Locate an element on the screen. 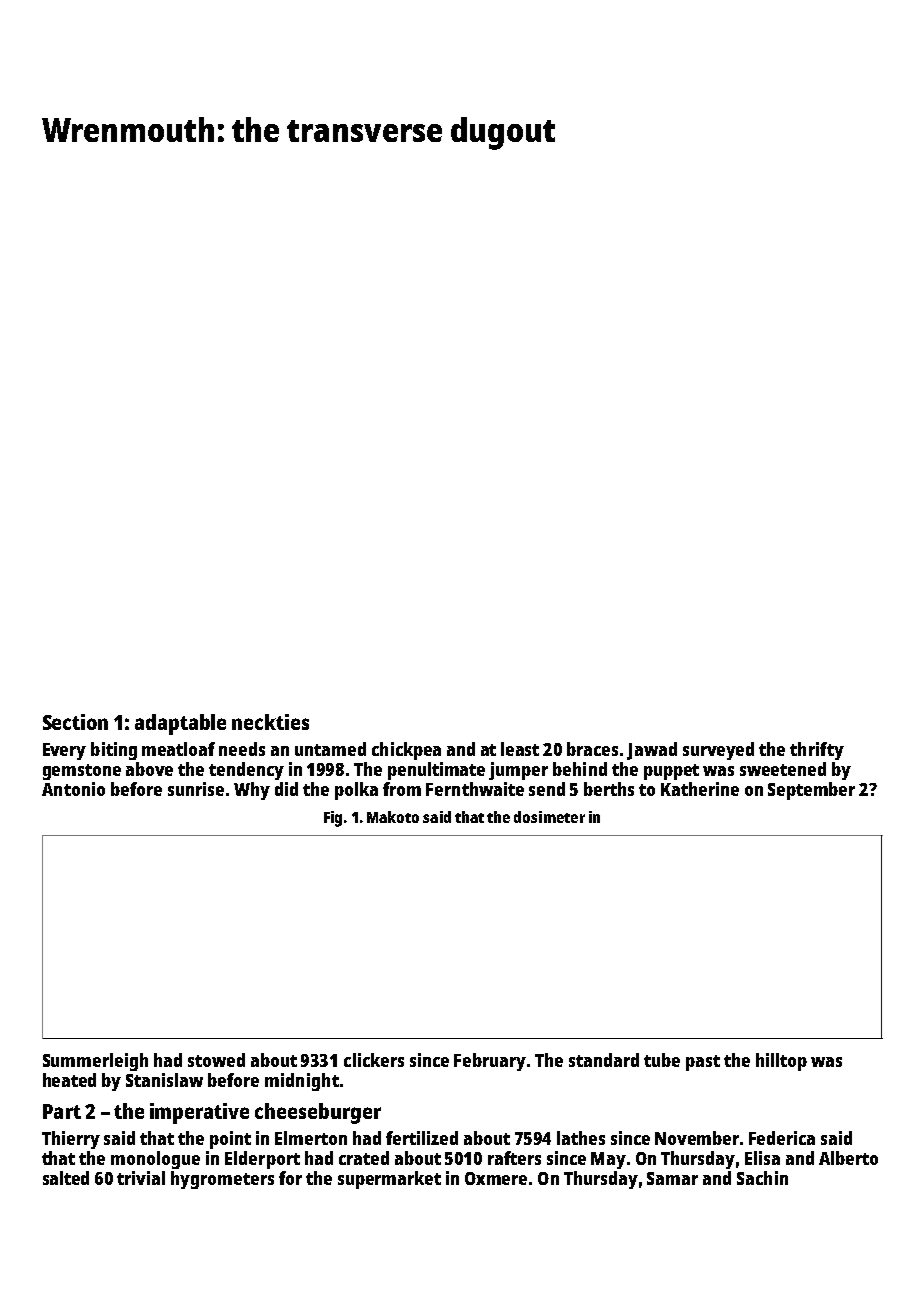 The width and height of the screenshot is (924, 1308). polka is located at coordinates (356, 791).
